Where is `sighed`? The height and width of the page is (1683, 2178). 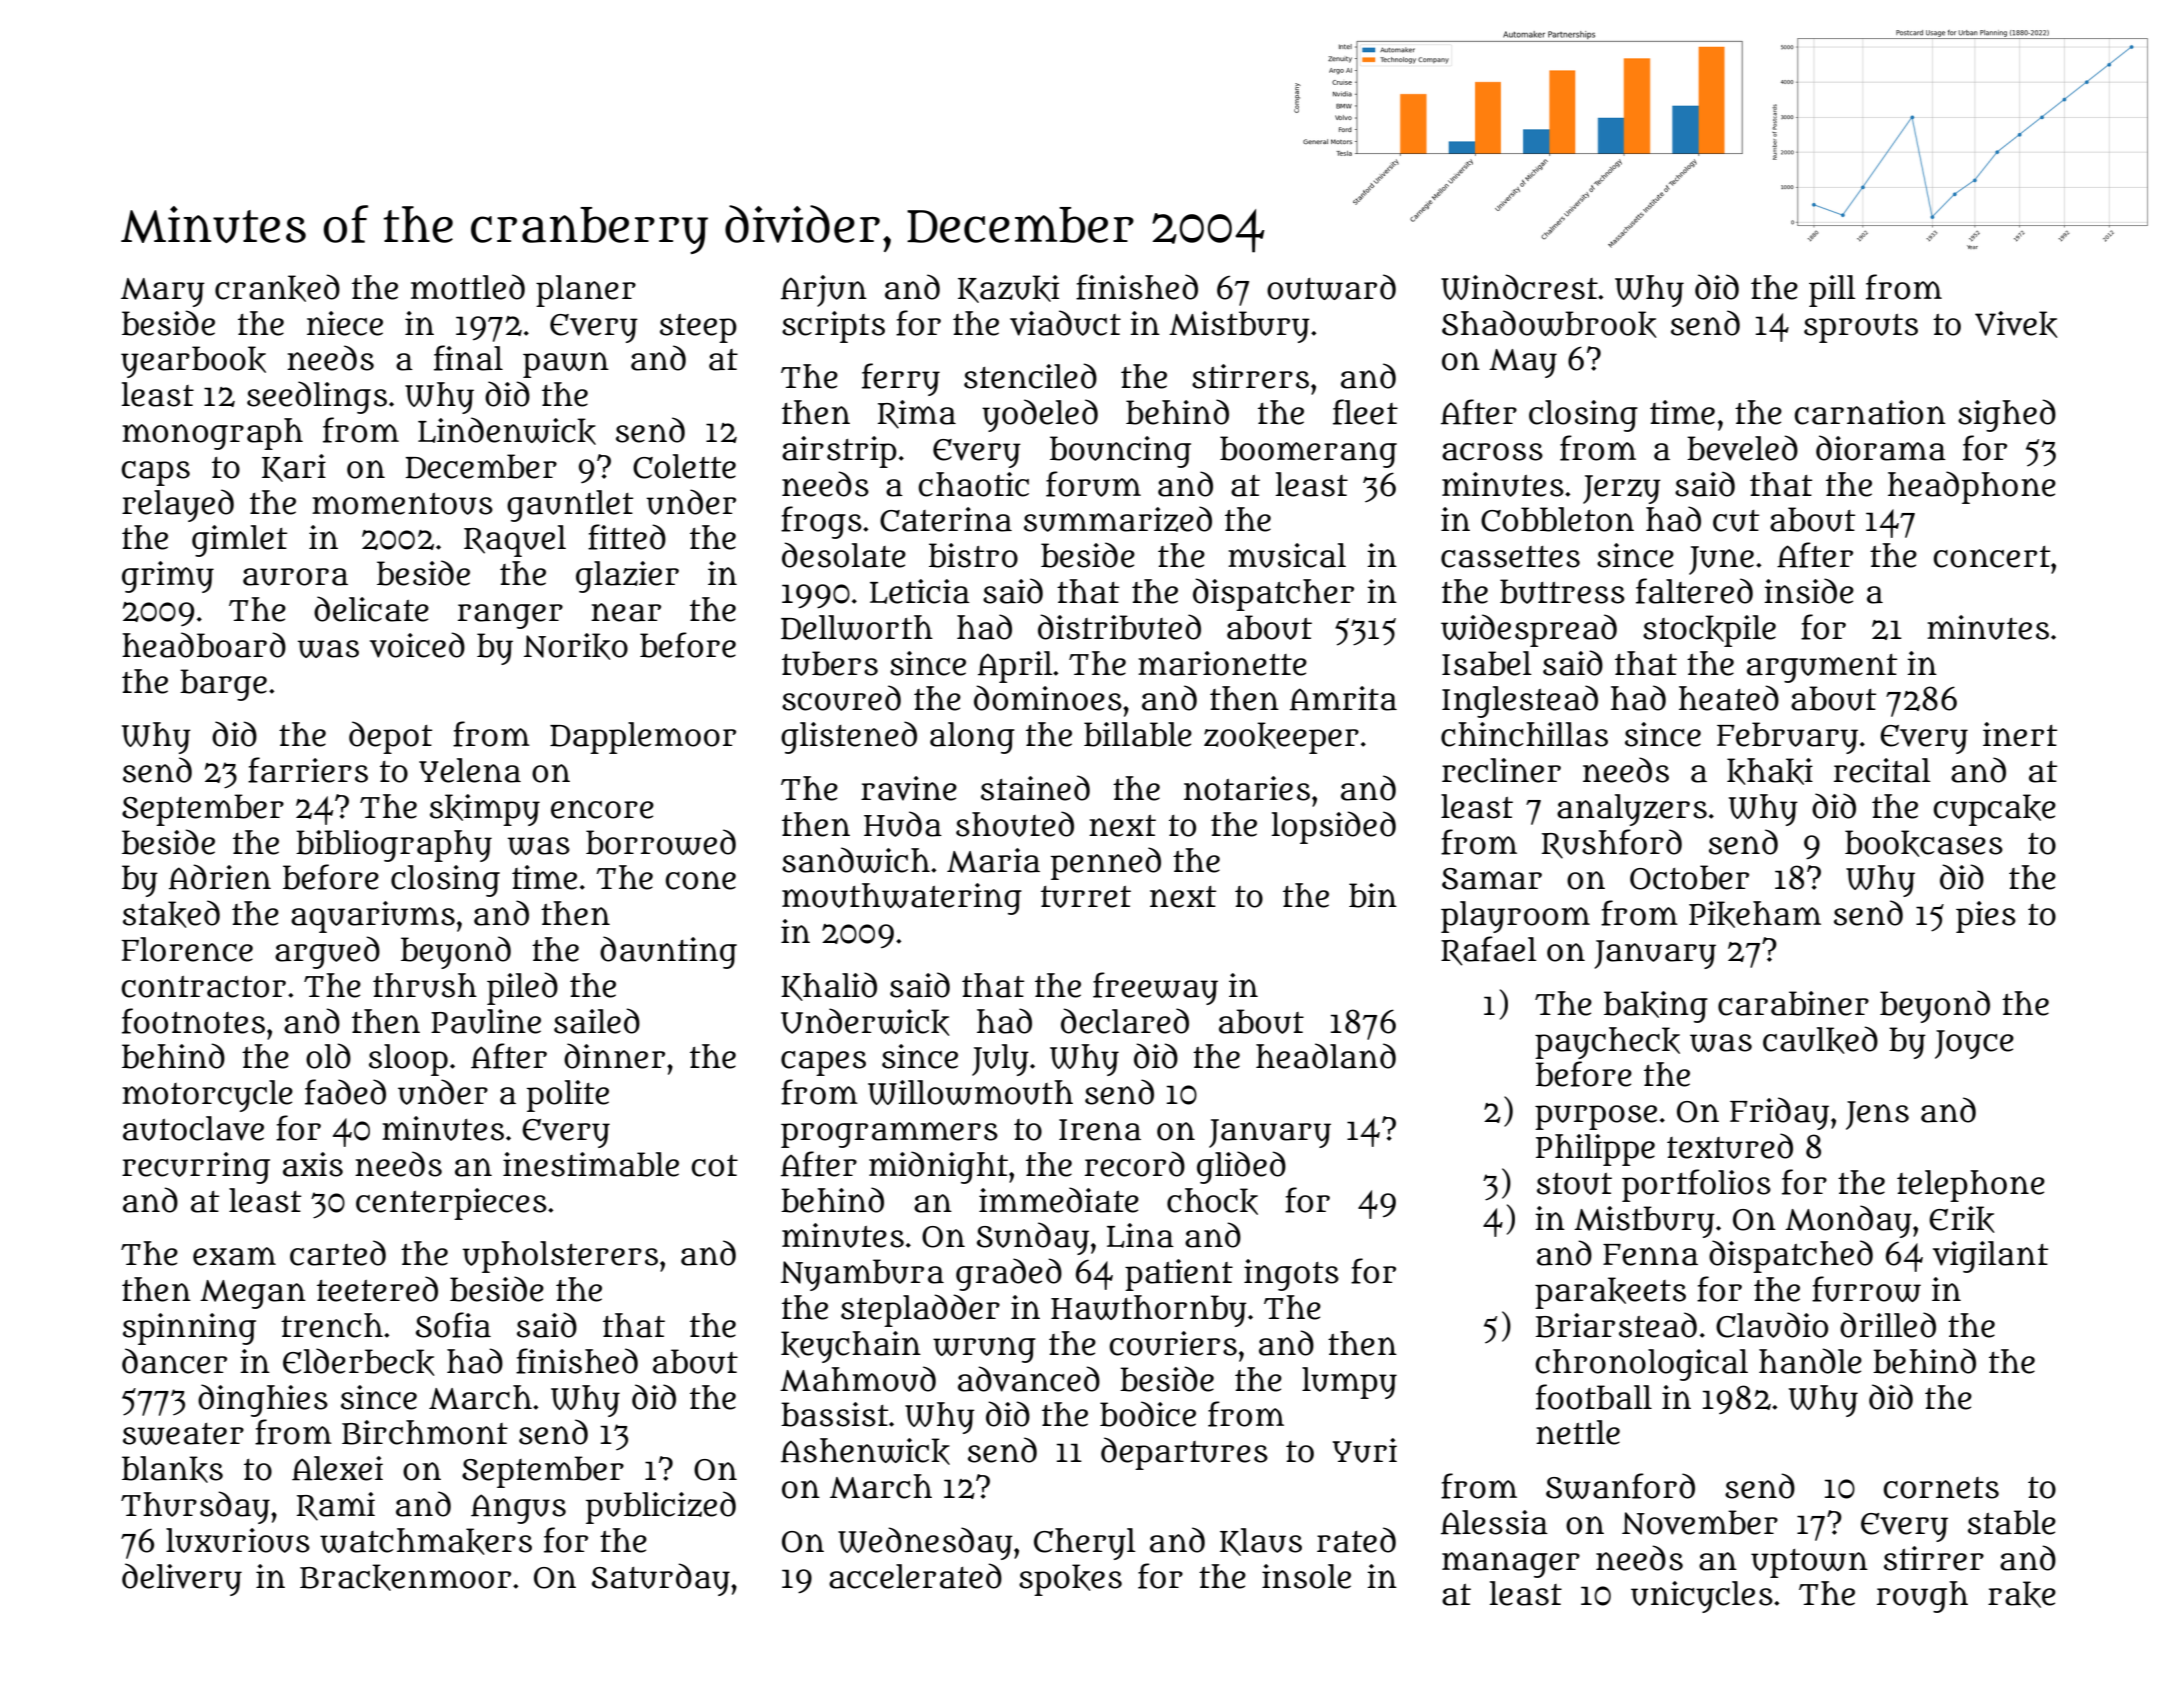 sighed is located at coordinates (2007, 415).
